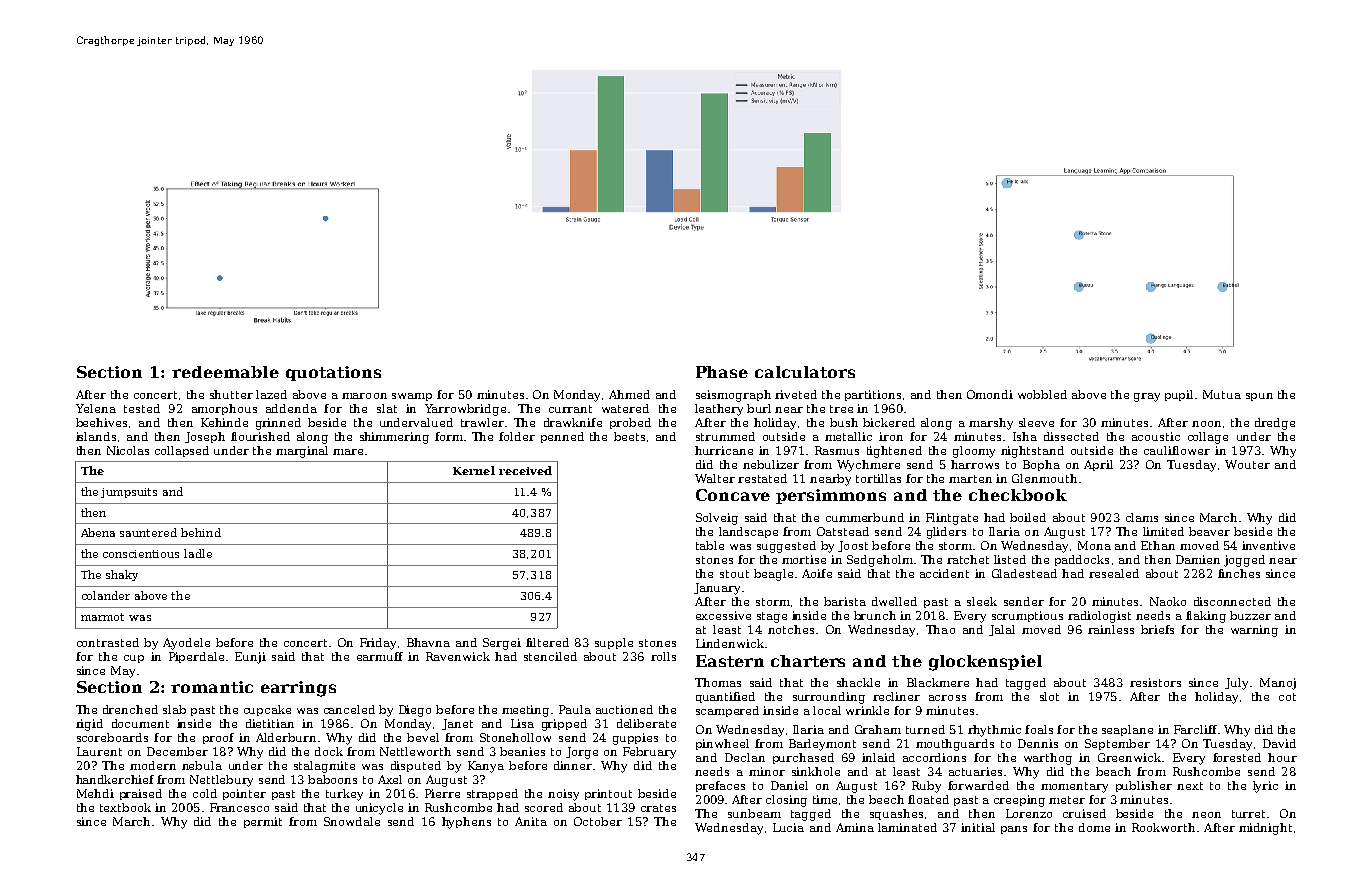 The height and width of the document is (887, 1372). What do you see at coordinates (263, 822) in the document?
I see `permit` at bounding box center [263, 822].
